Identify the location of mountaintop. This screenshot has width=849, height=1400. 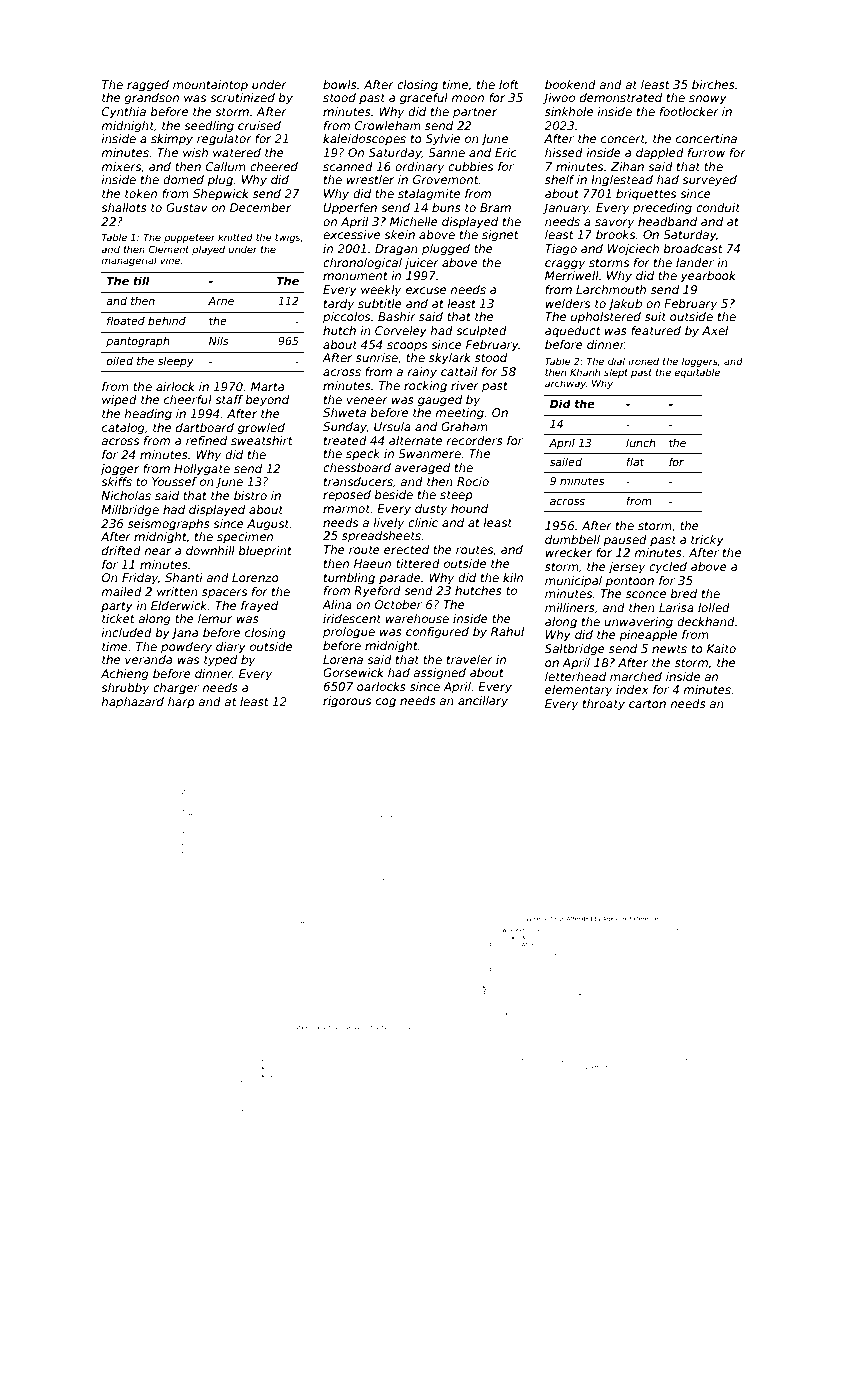
(210, 86).
